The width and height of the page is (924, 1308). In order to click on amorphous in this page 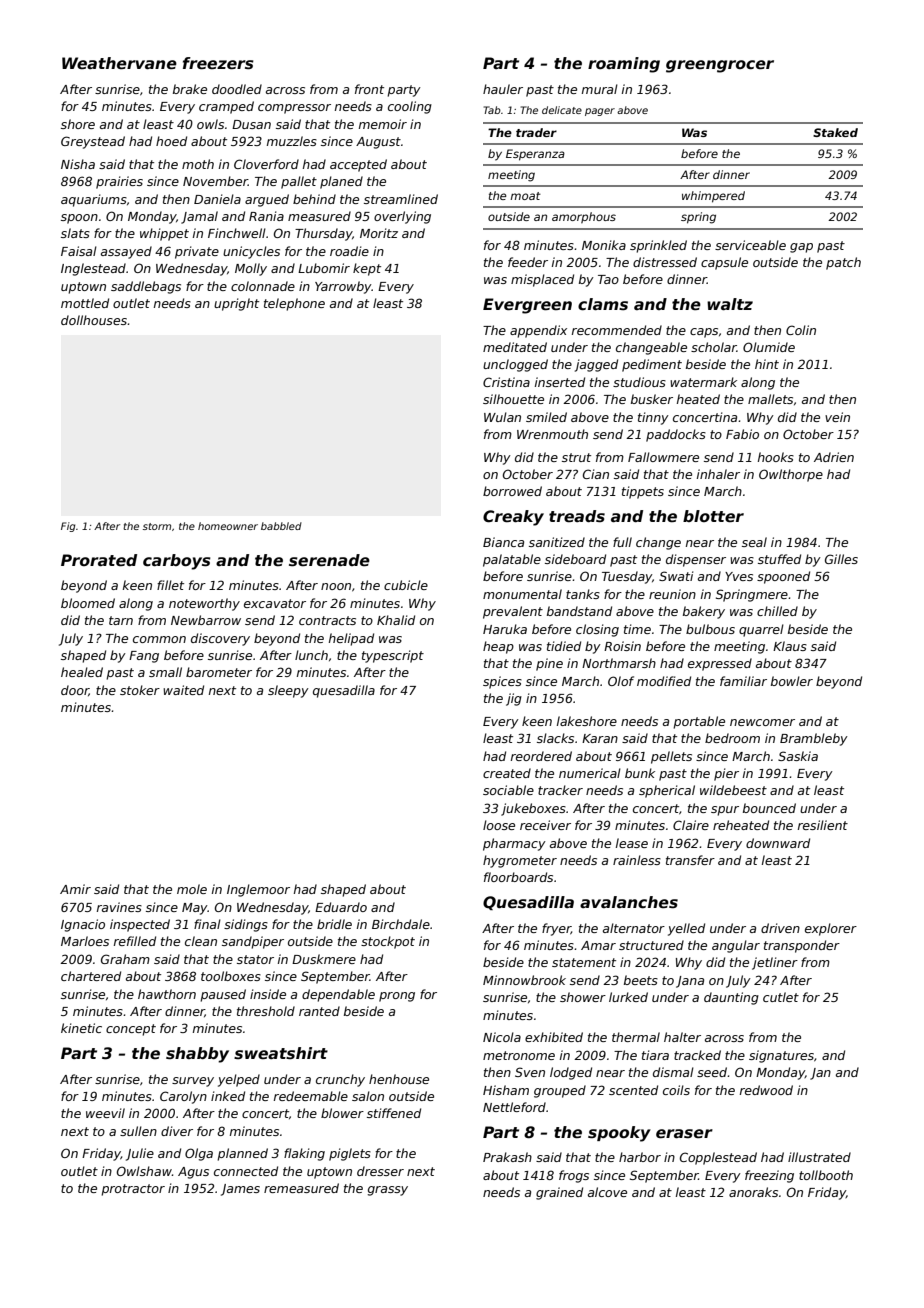, I will do `click(584, 217)`.
